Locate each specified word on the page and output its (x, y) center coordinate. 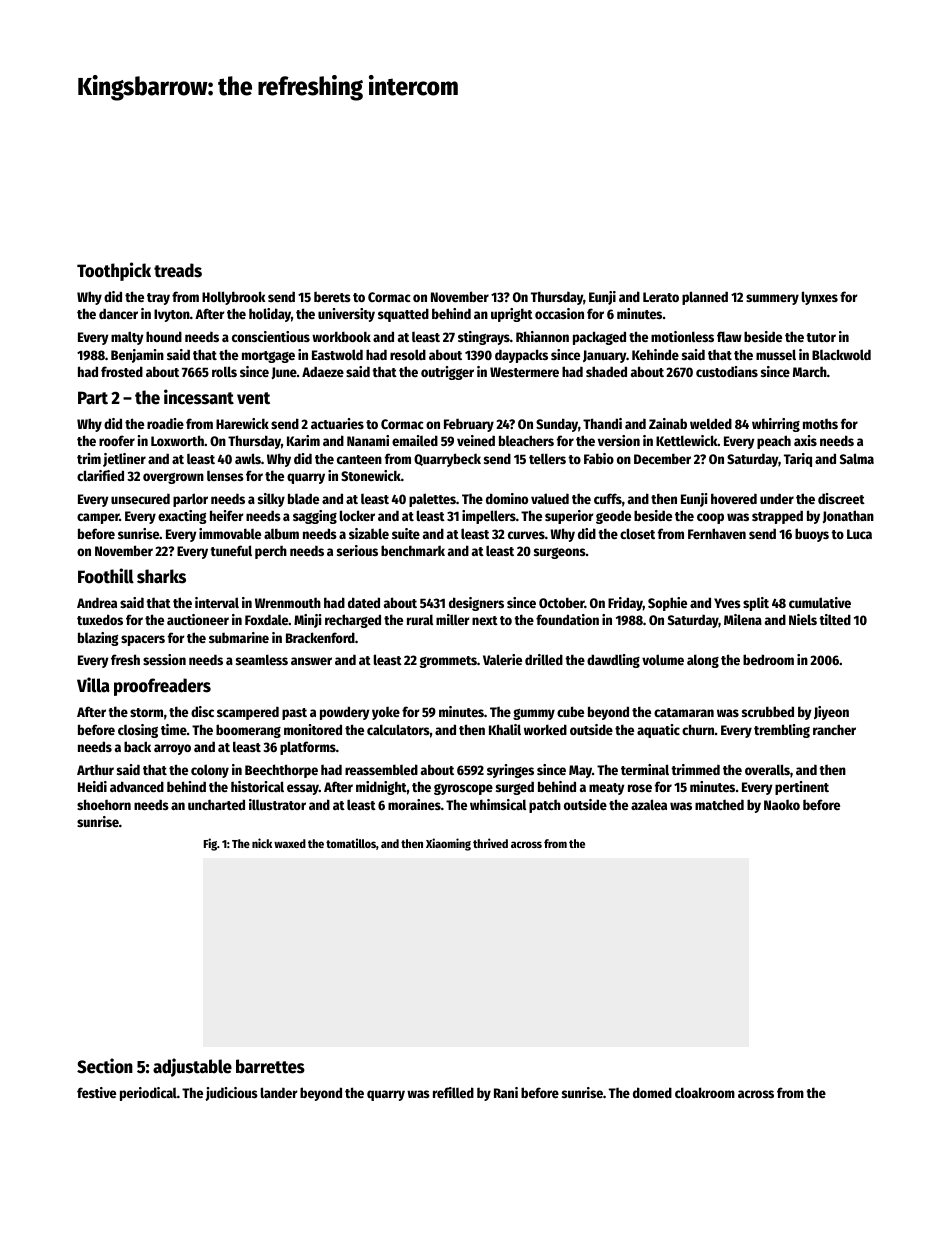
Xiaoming (448, 844)
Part (93, 398)
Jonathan (848, 516)
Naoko (782, 805)
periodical (148, 1094)
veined (476, 440)
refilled (453, 1092)
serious (357, 550)
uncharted (216, 804)
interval (217, 602)
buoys (812, 535)
